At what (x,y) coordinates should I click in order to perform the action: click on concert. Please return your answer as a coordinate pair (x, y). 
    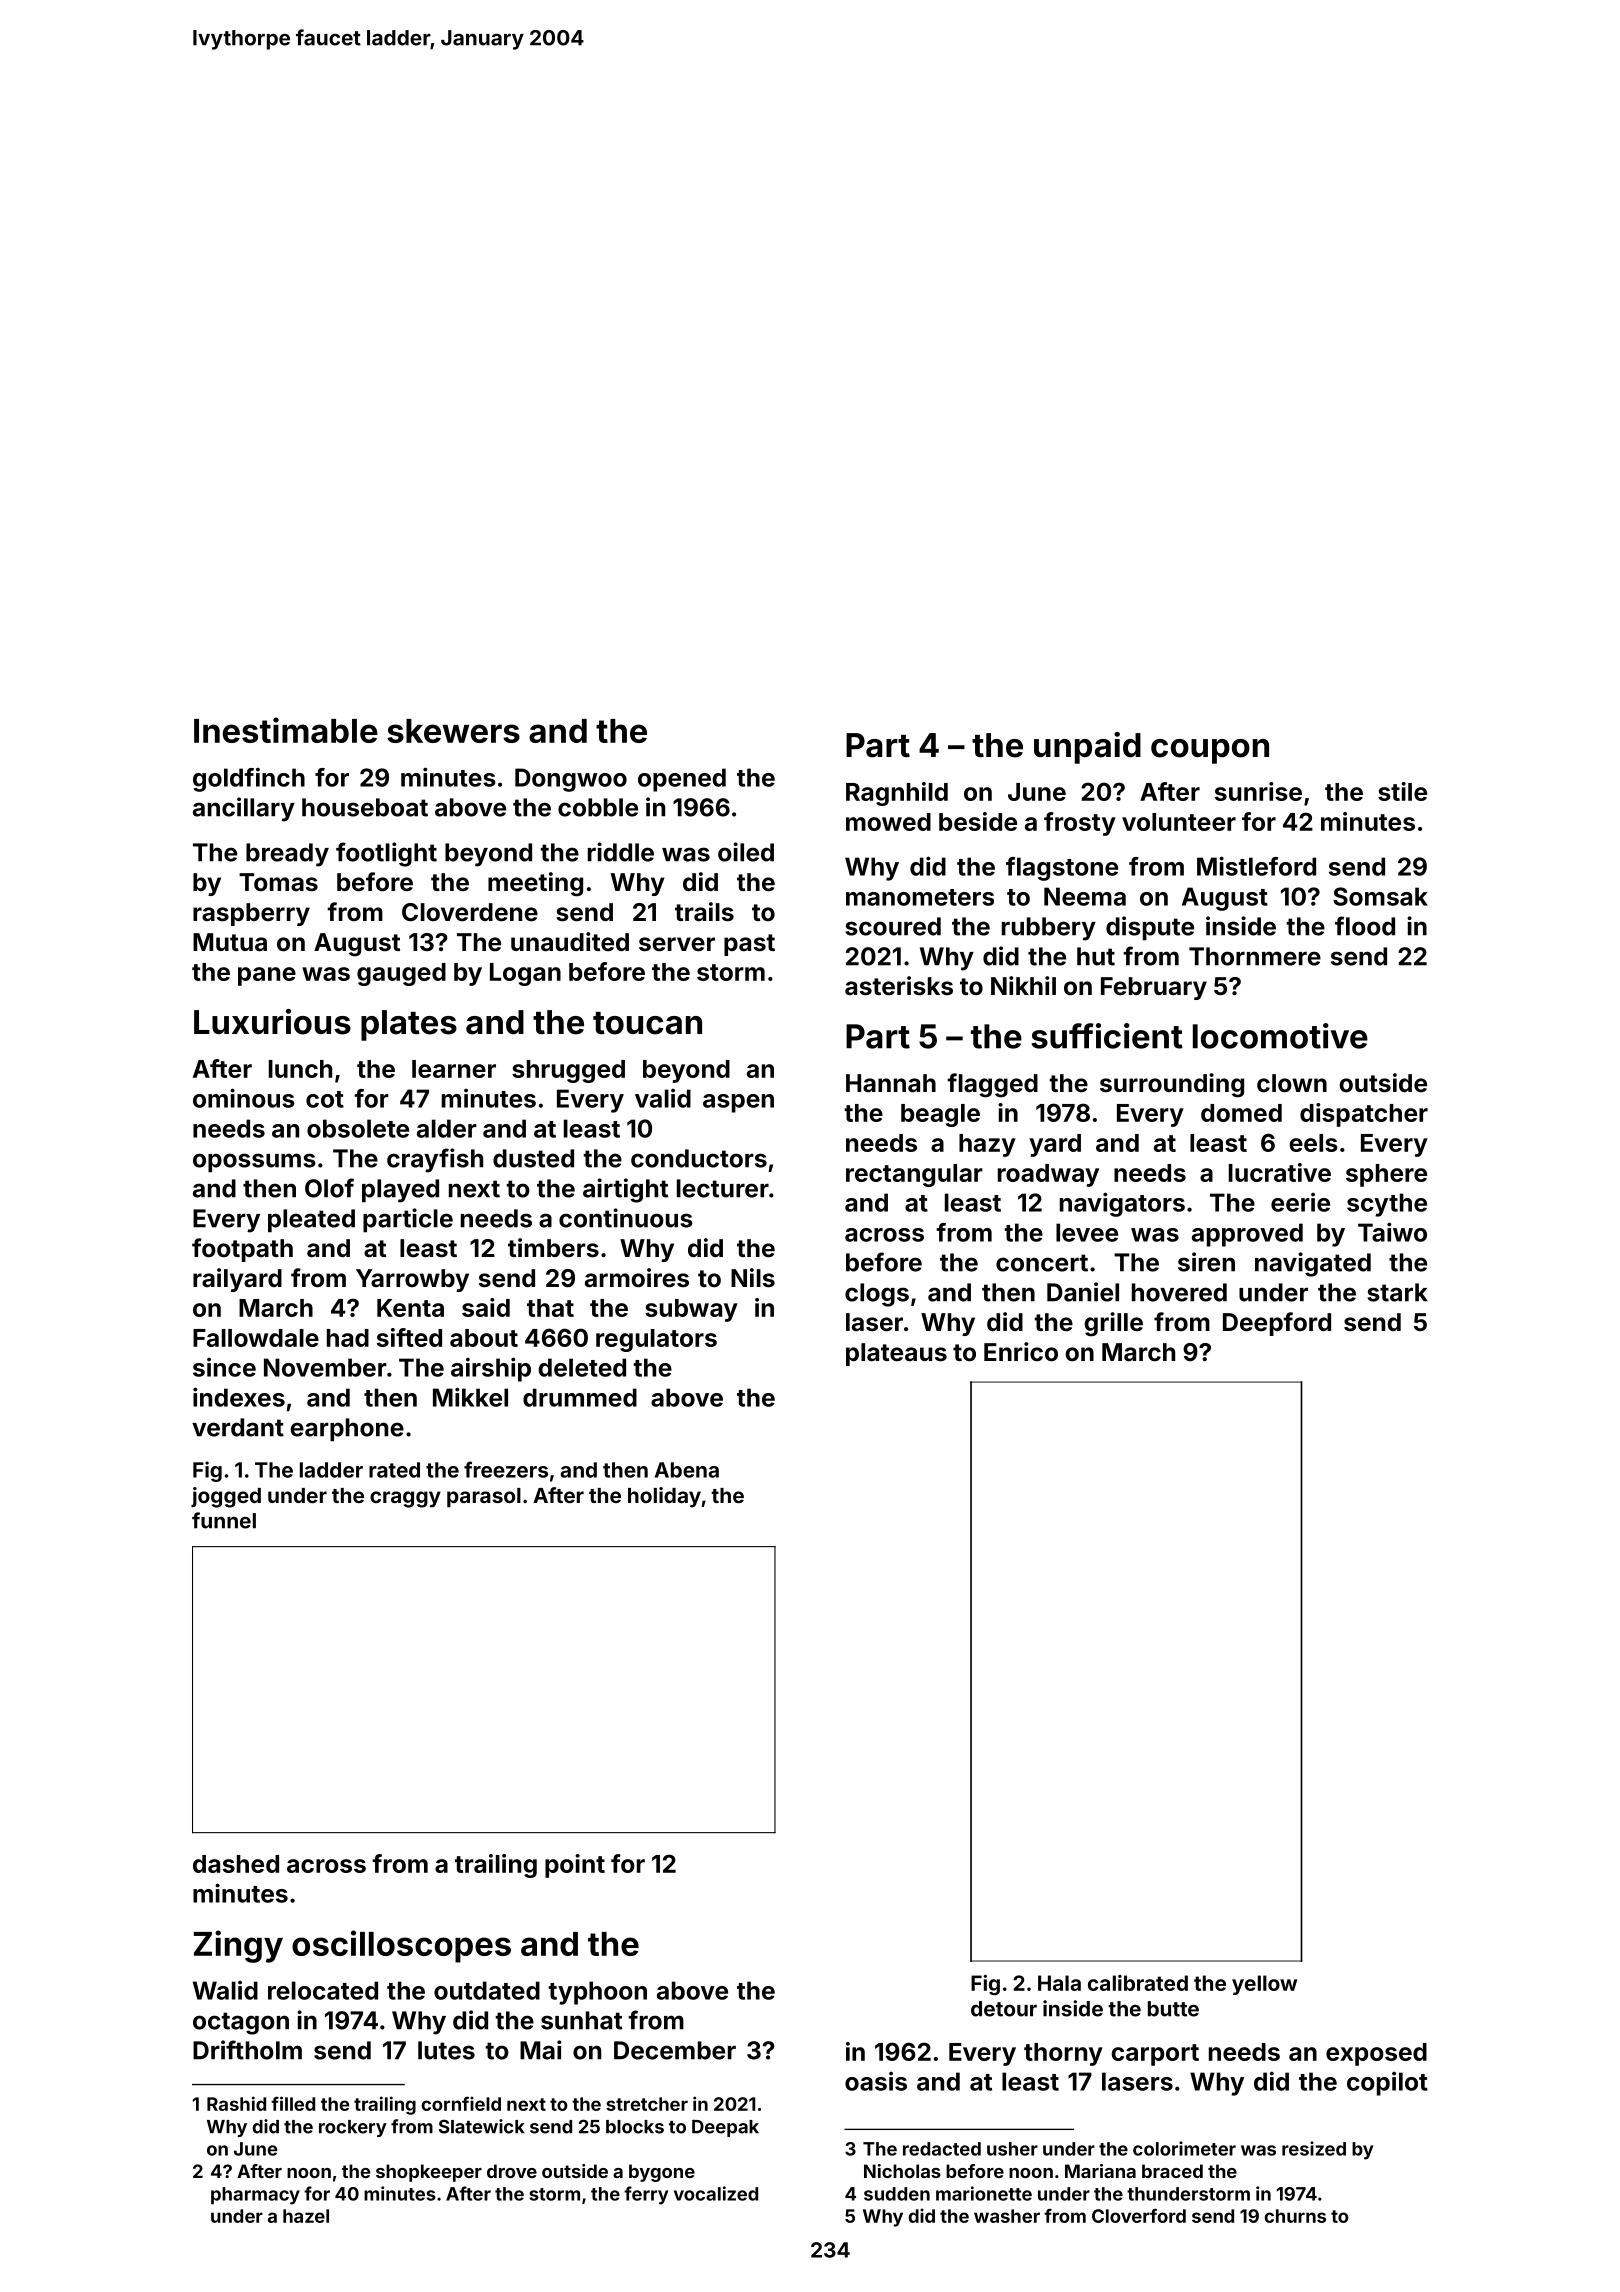
    Looking at the image, I should click on (1042, 1263).
